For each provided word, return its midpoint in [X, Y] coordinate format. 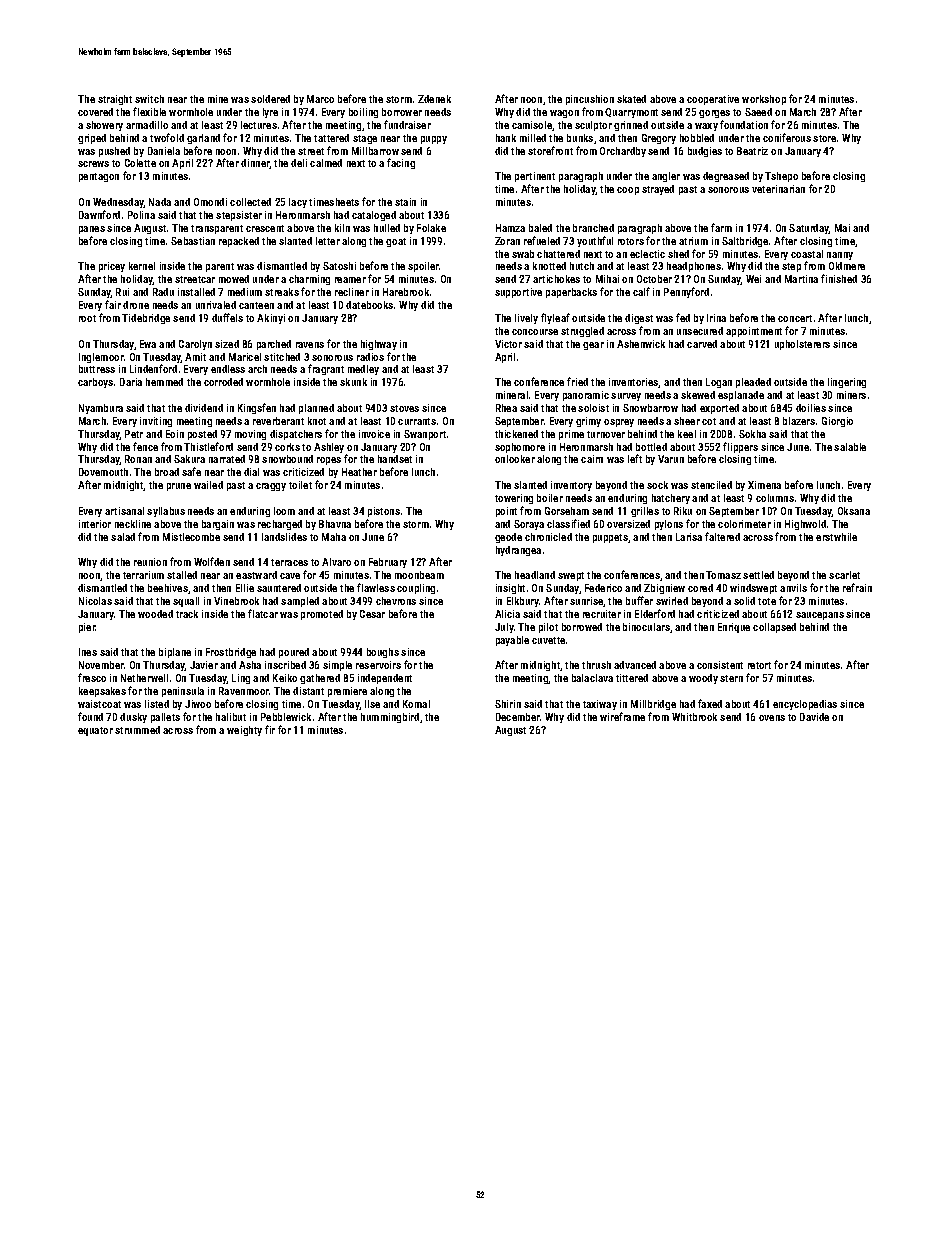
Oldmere [847, 266]
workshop [764, 100]
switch [149, 99]
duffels [227, 317]
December [518, 717]
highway [379, 345]
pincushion [590, 100]
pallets [165, 718]
